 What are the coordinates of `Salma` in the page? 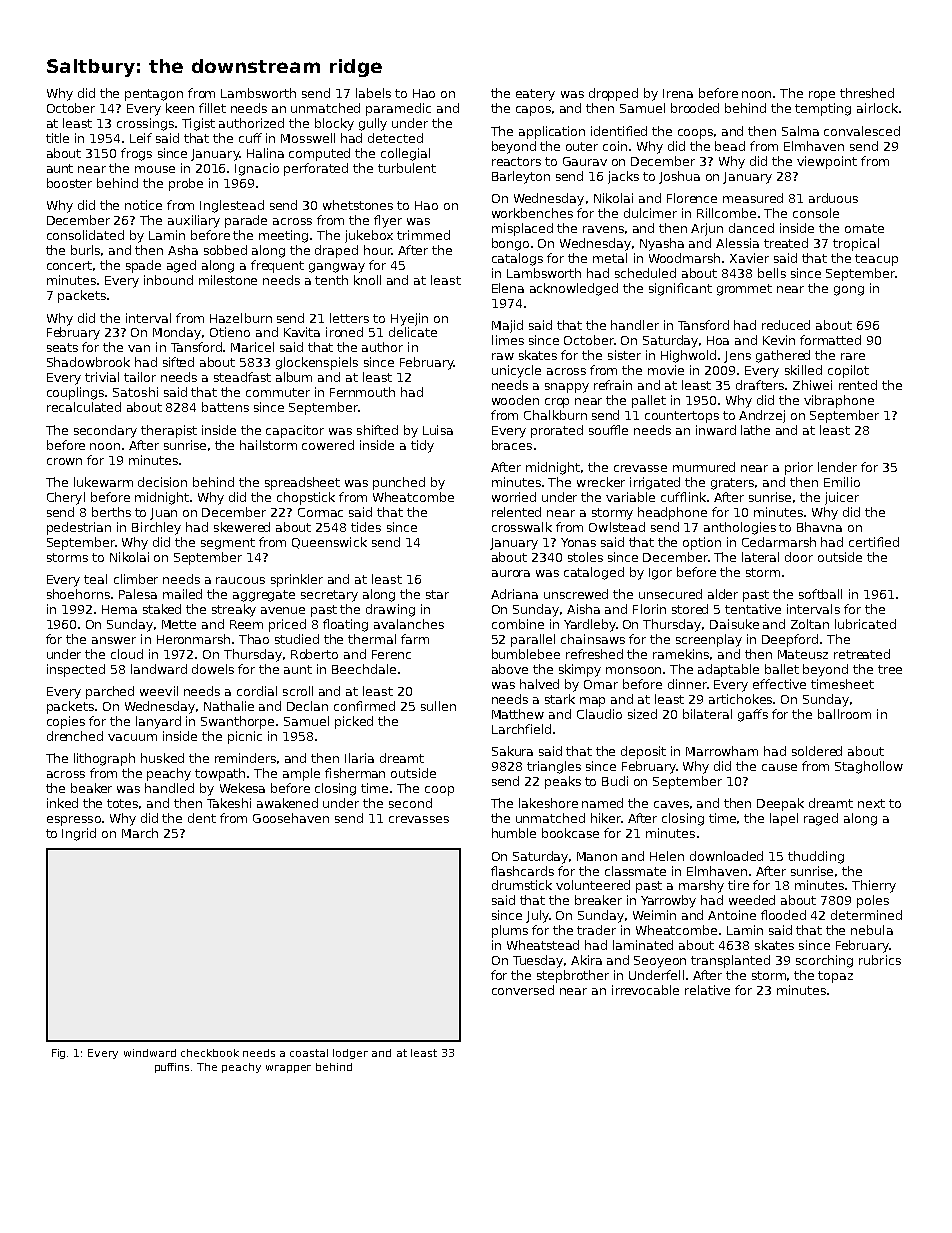 It's located at (800, 131).
